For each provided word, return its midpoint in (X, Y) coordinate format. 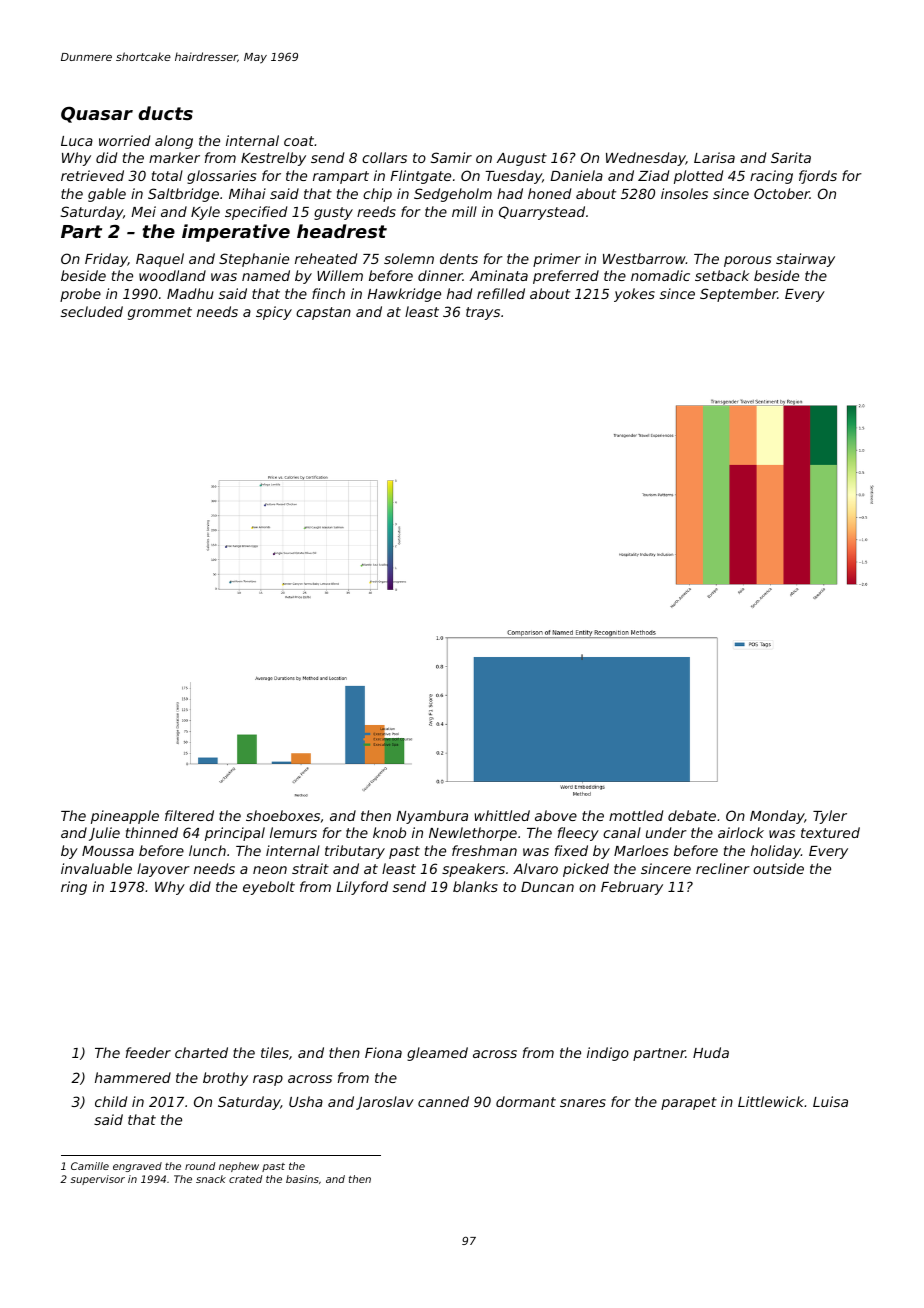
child (111, 1101)
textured (830, 832)
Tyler (830, 817)
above (556, 815)
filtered (189, 815)
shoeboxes (283, 815)
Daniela (576, 175)
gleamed (437, 1054)
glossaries (221, 177)
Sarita (791, 157)
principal (235, 834)
